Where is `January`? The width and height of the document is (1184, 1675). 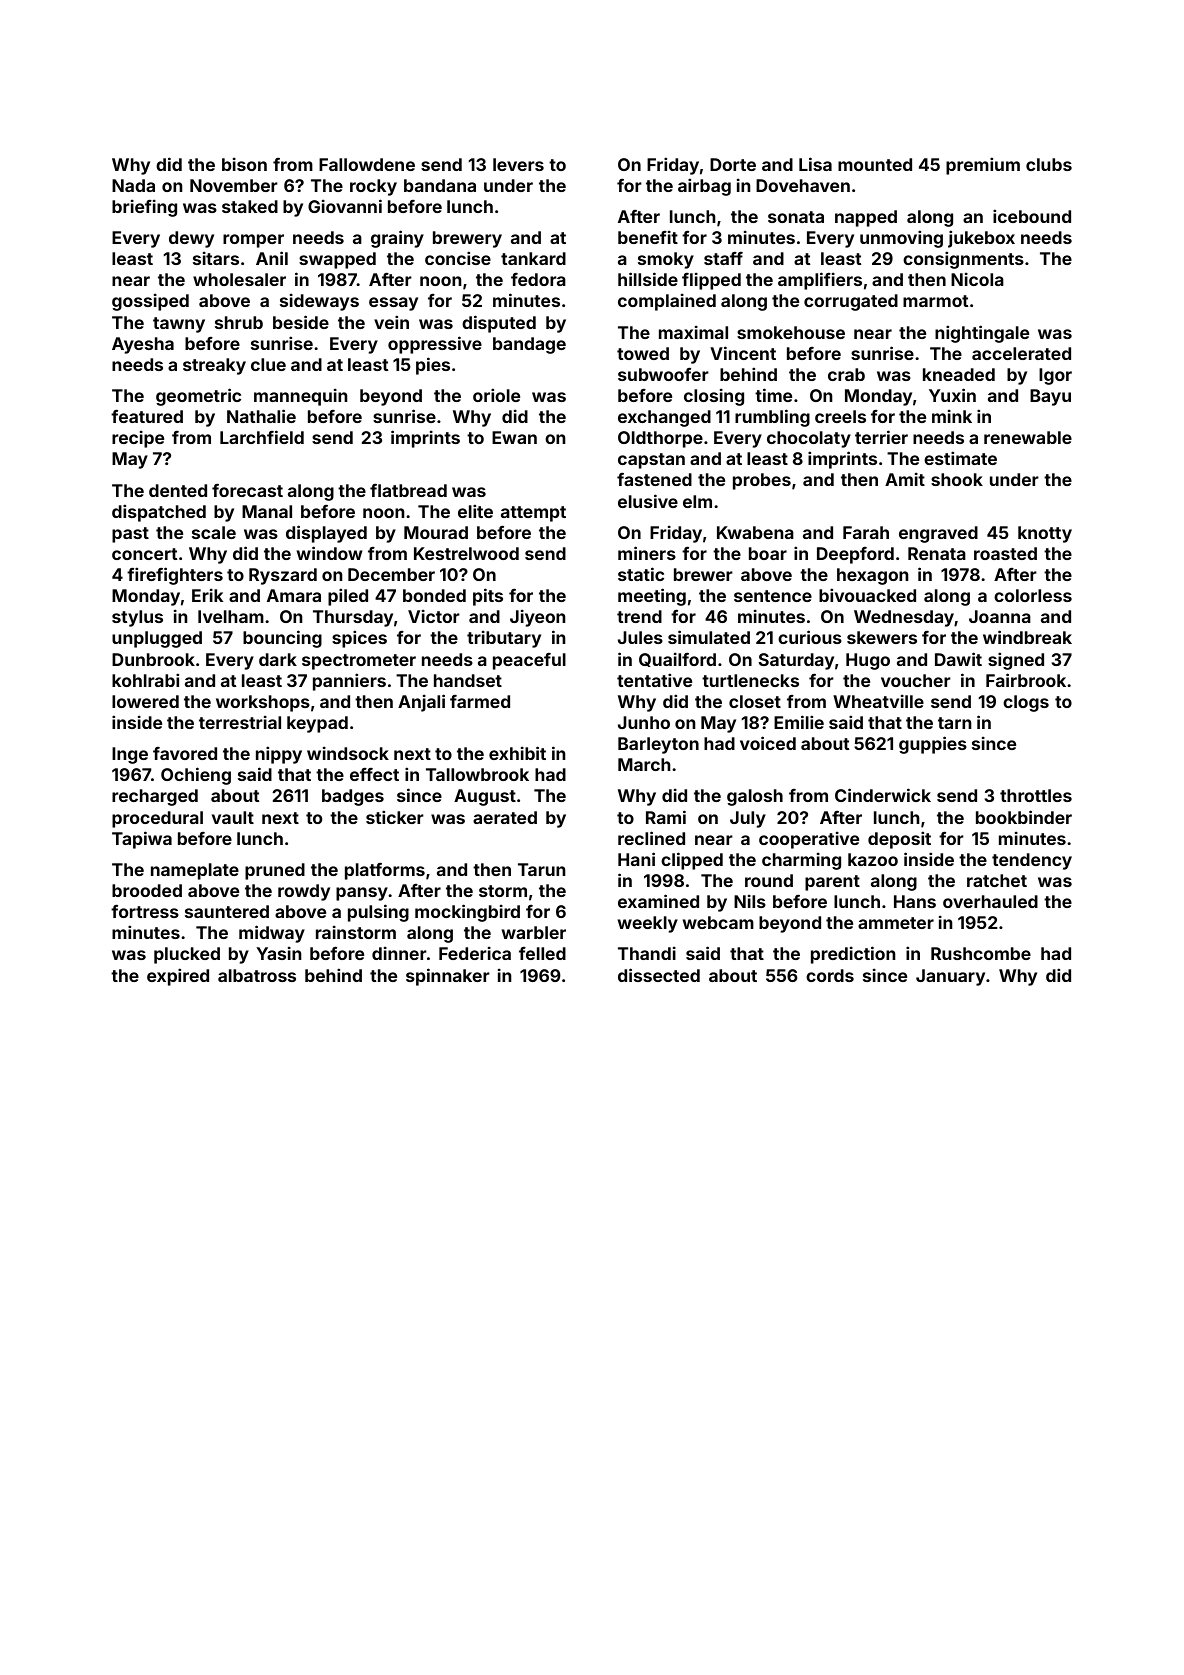 January is located at coordinates (950, 977).
